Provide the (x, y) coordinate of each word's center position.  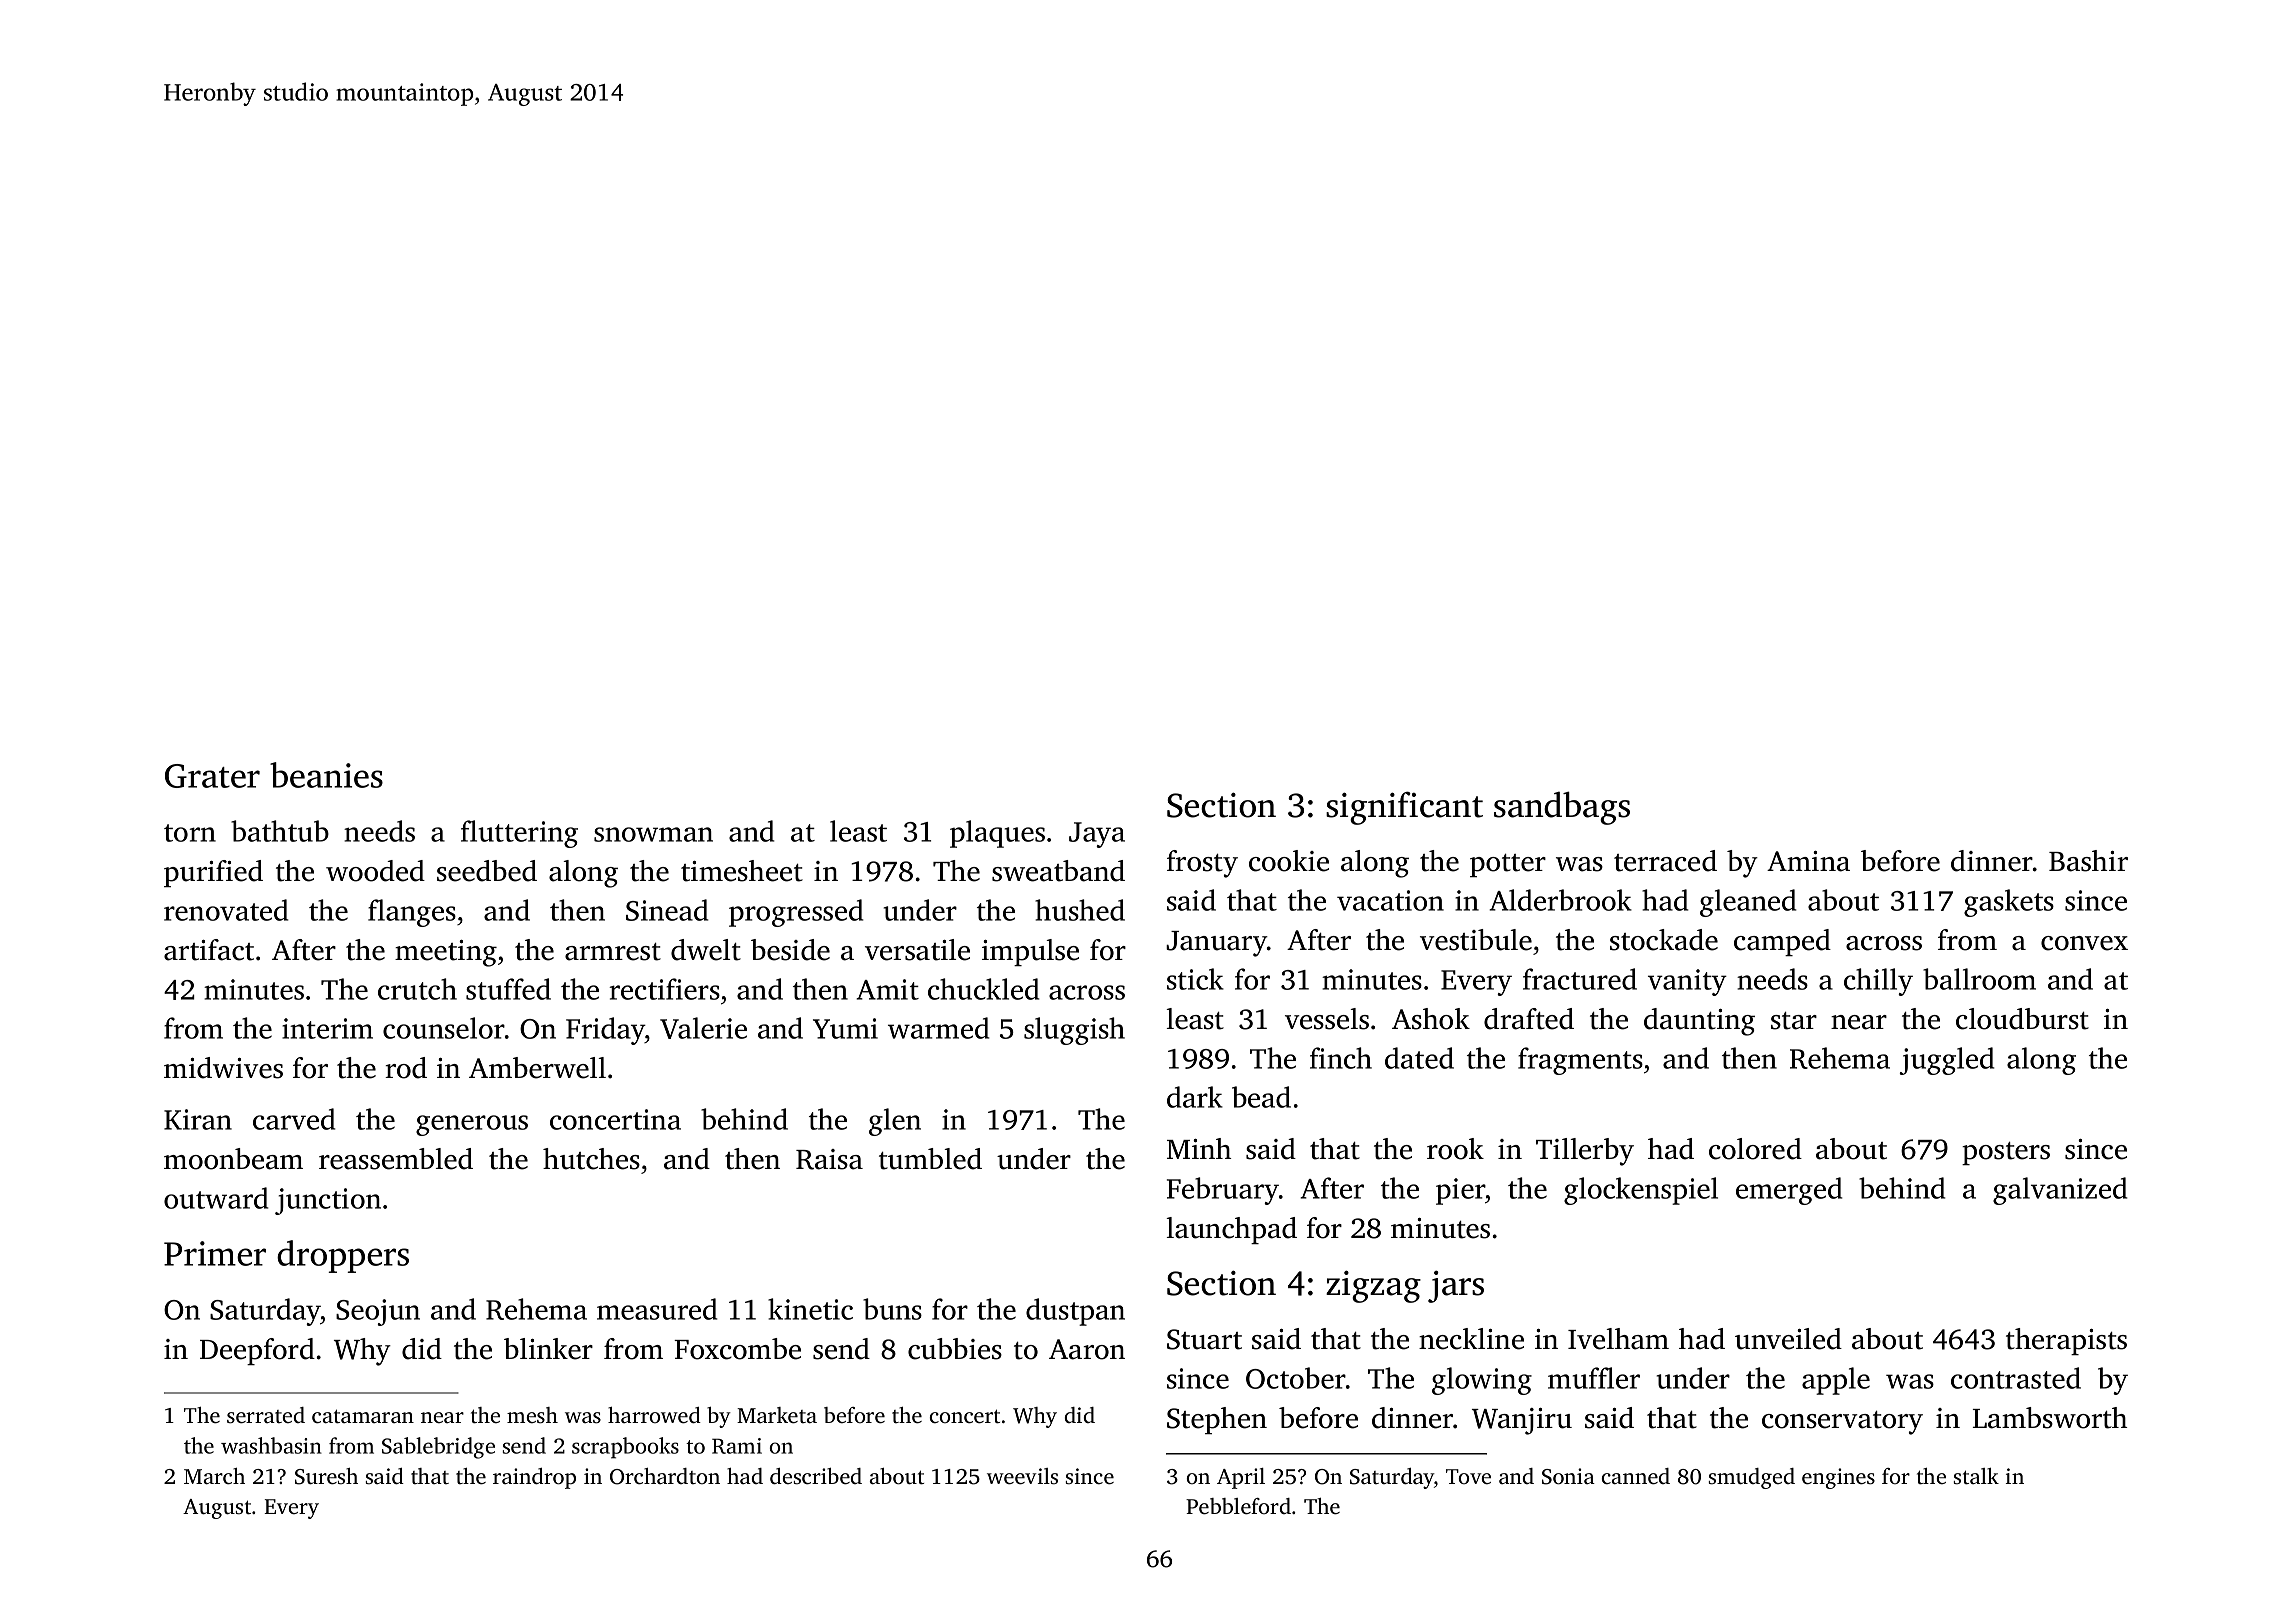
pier (1460, 1191)
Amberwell (537, 1068)
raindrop (534, 1478)
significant (1404, 808)
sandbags (1562, 808)
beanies (326, 775)
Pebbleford (1238, 1506)
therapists (2066, 1341)
